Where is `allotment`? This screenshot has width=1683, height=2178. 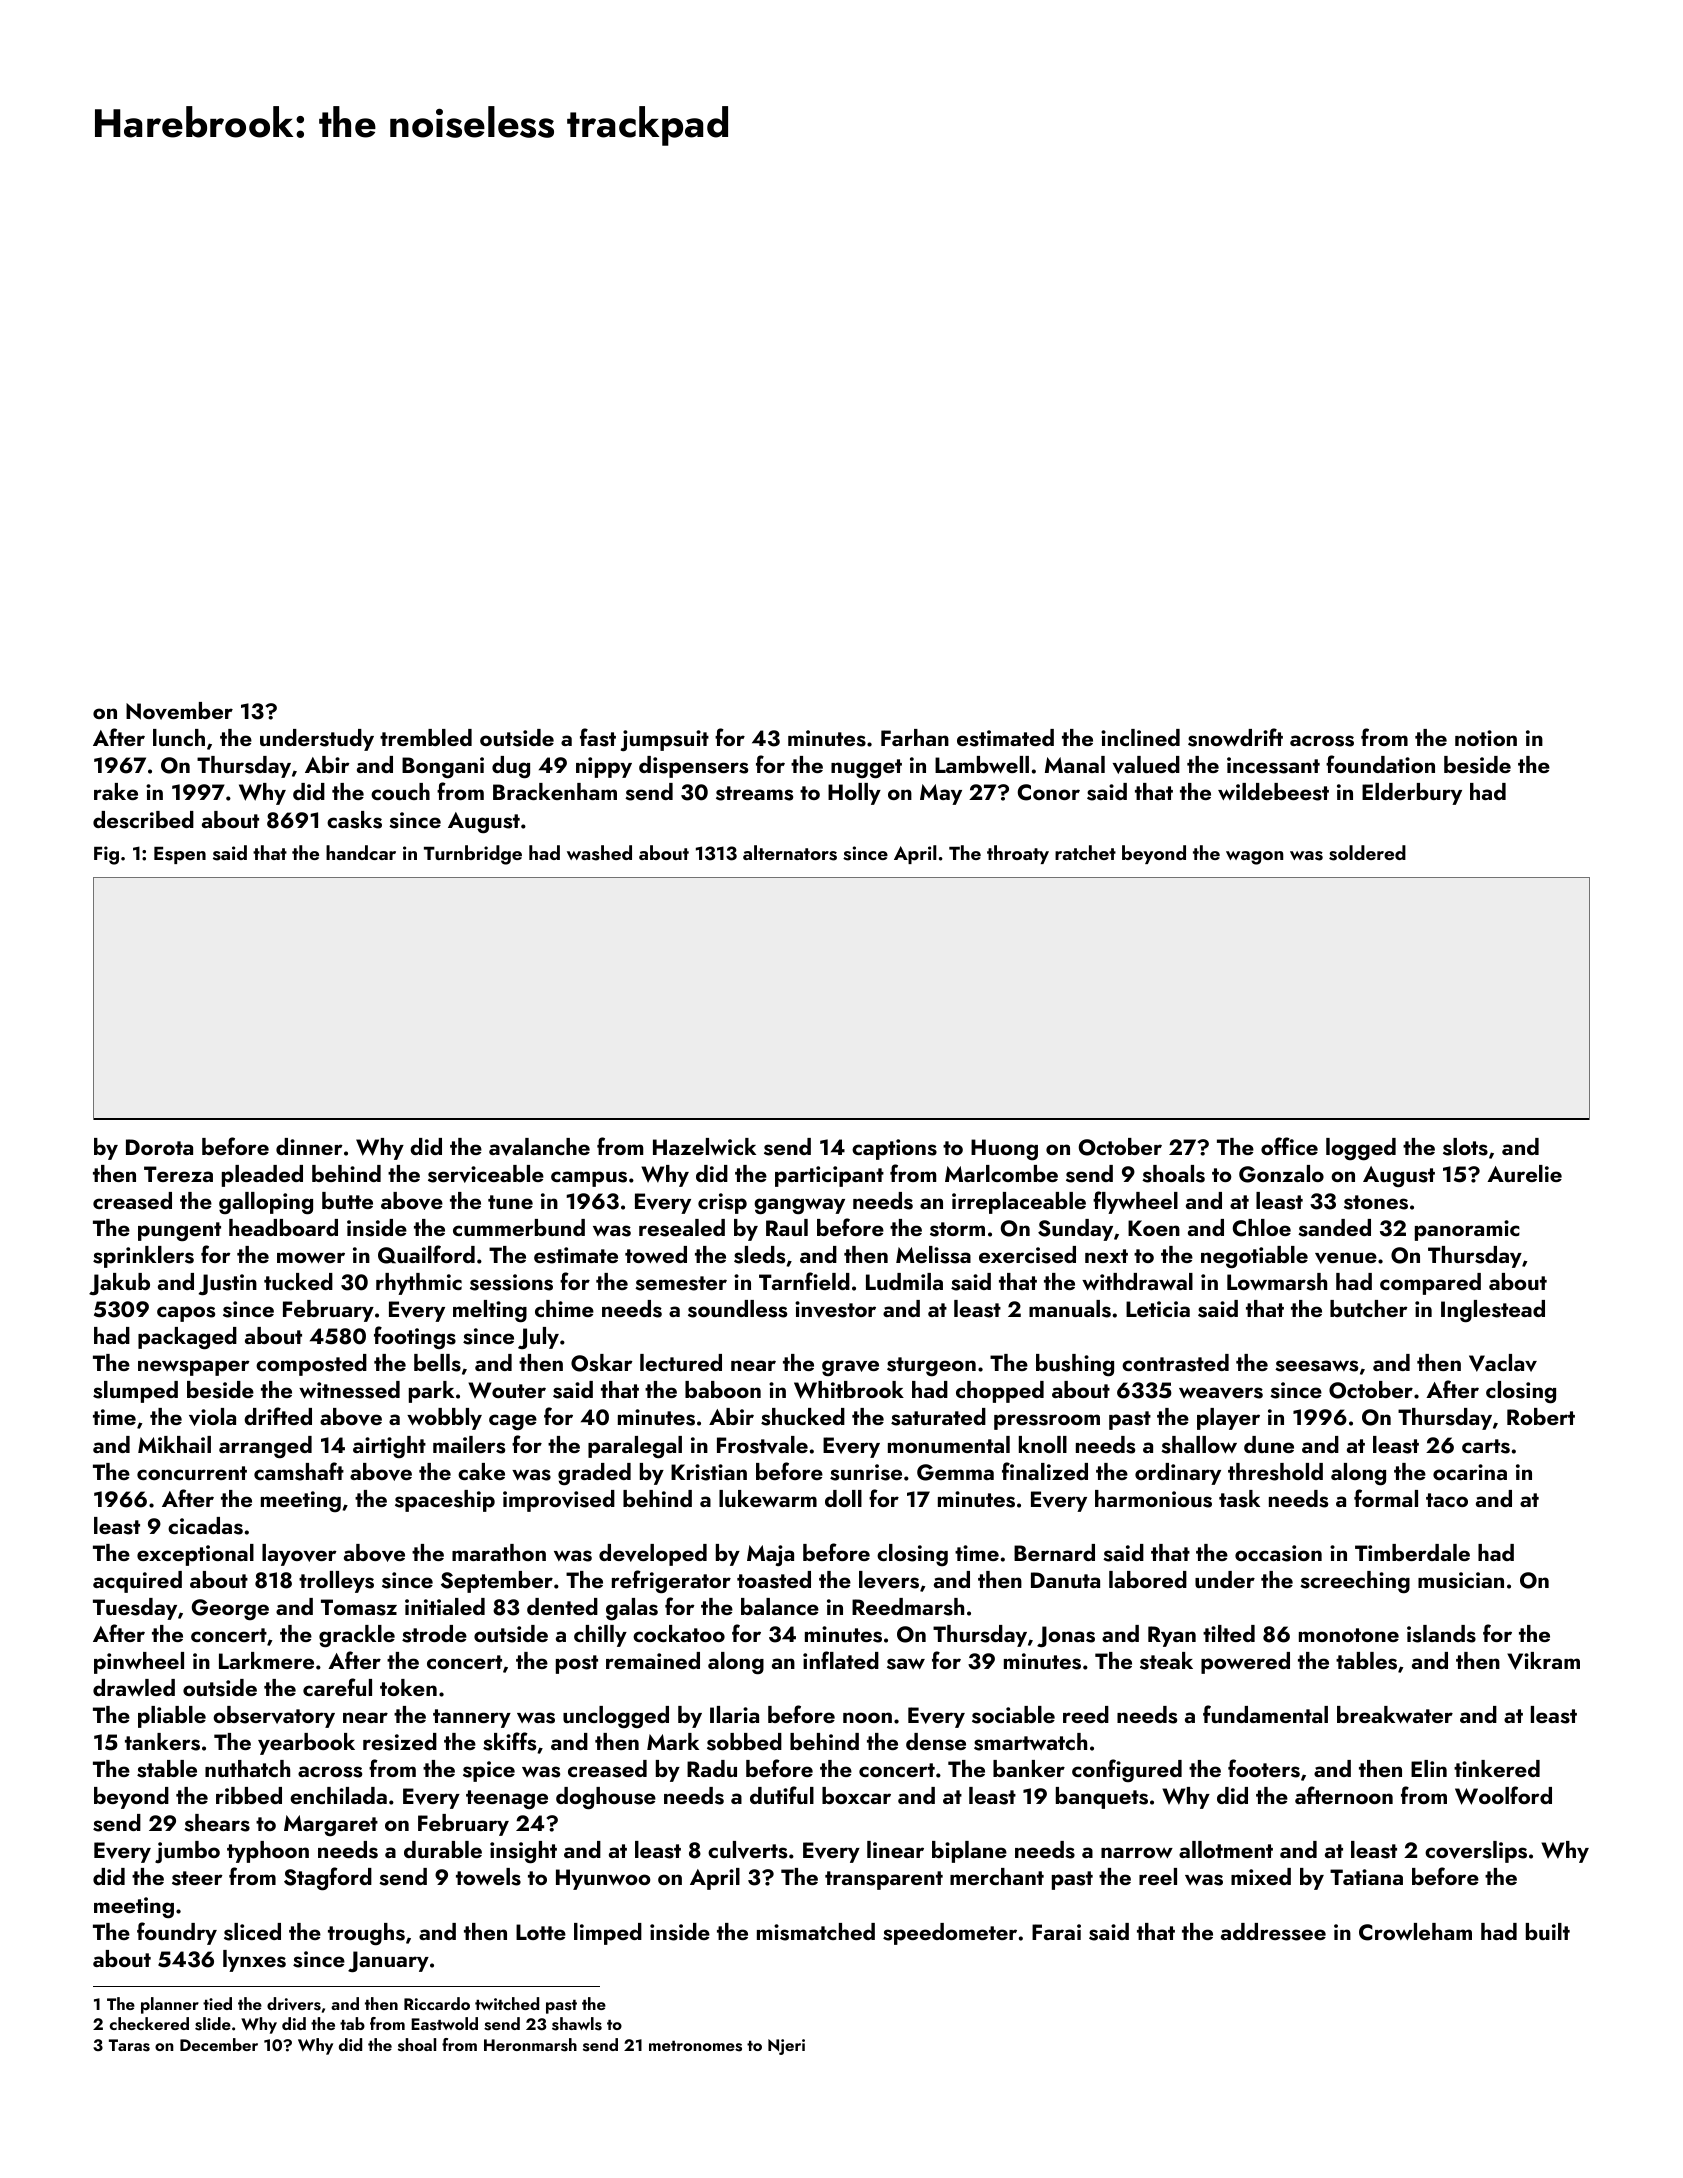 allotment is located at coordinates (1226, 1849).
